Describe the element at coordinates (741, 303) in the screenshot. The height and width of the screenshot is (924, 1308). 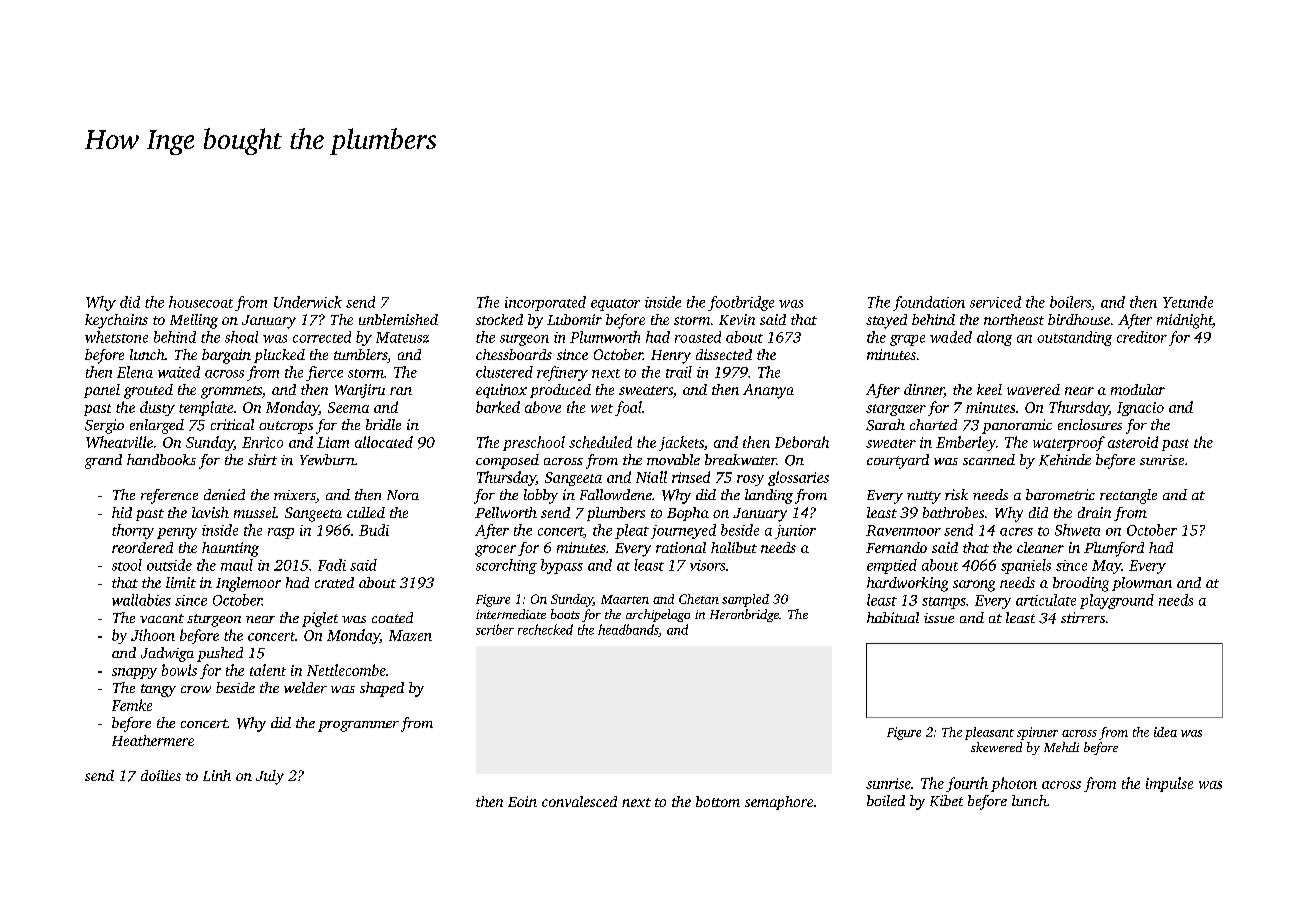
I see `footbridge` at that location.
